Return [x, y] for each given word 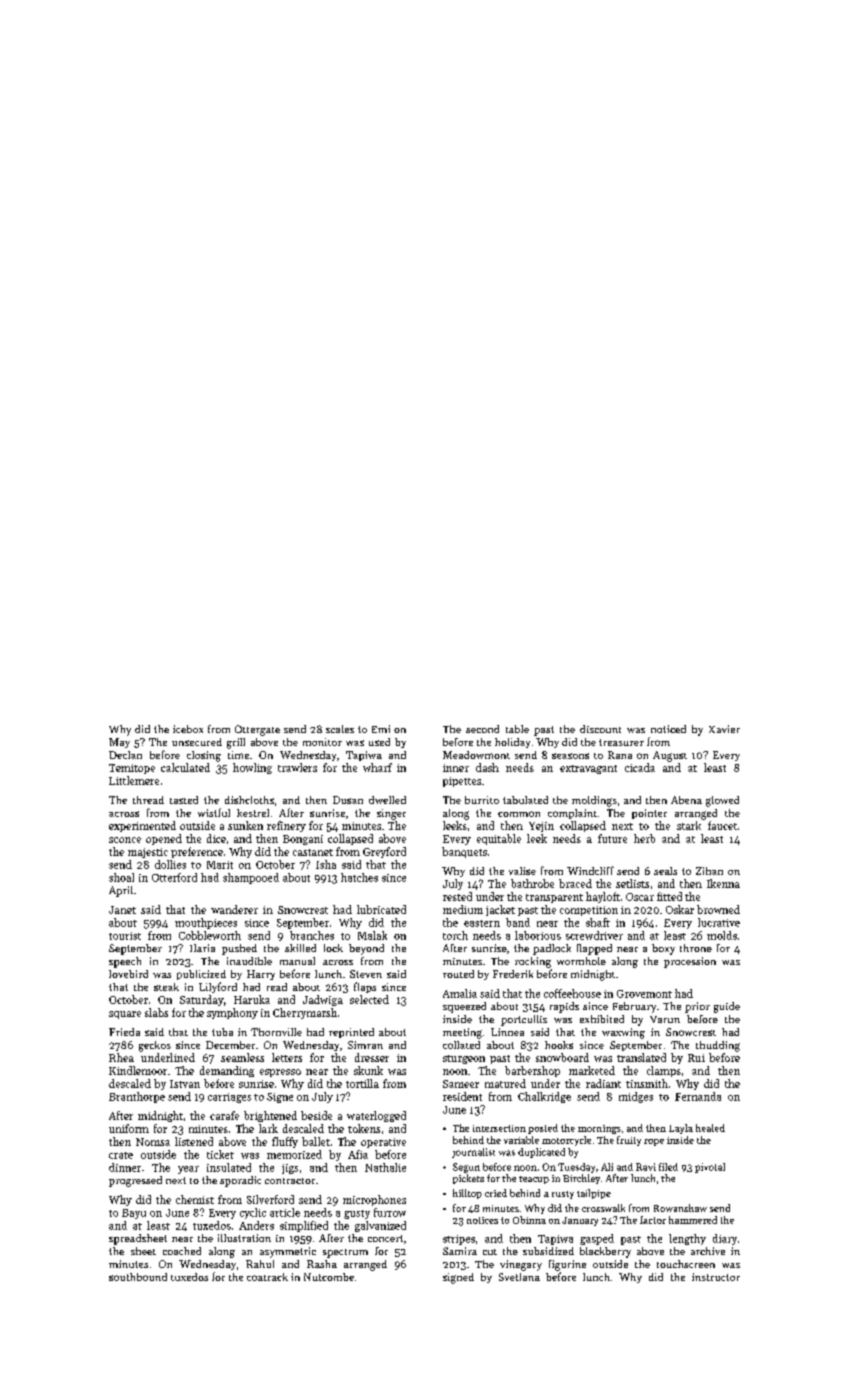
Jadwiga [323, 1000]
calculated [185, 767]
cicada [640, 767]
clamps [664, 1071]
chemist [195, 1199]
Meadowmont [476, 755]
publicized [201, 975]
